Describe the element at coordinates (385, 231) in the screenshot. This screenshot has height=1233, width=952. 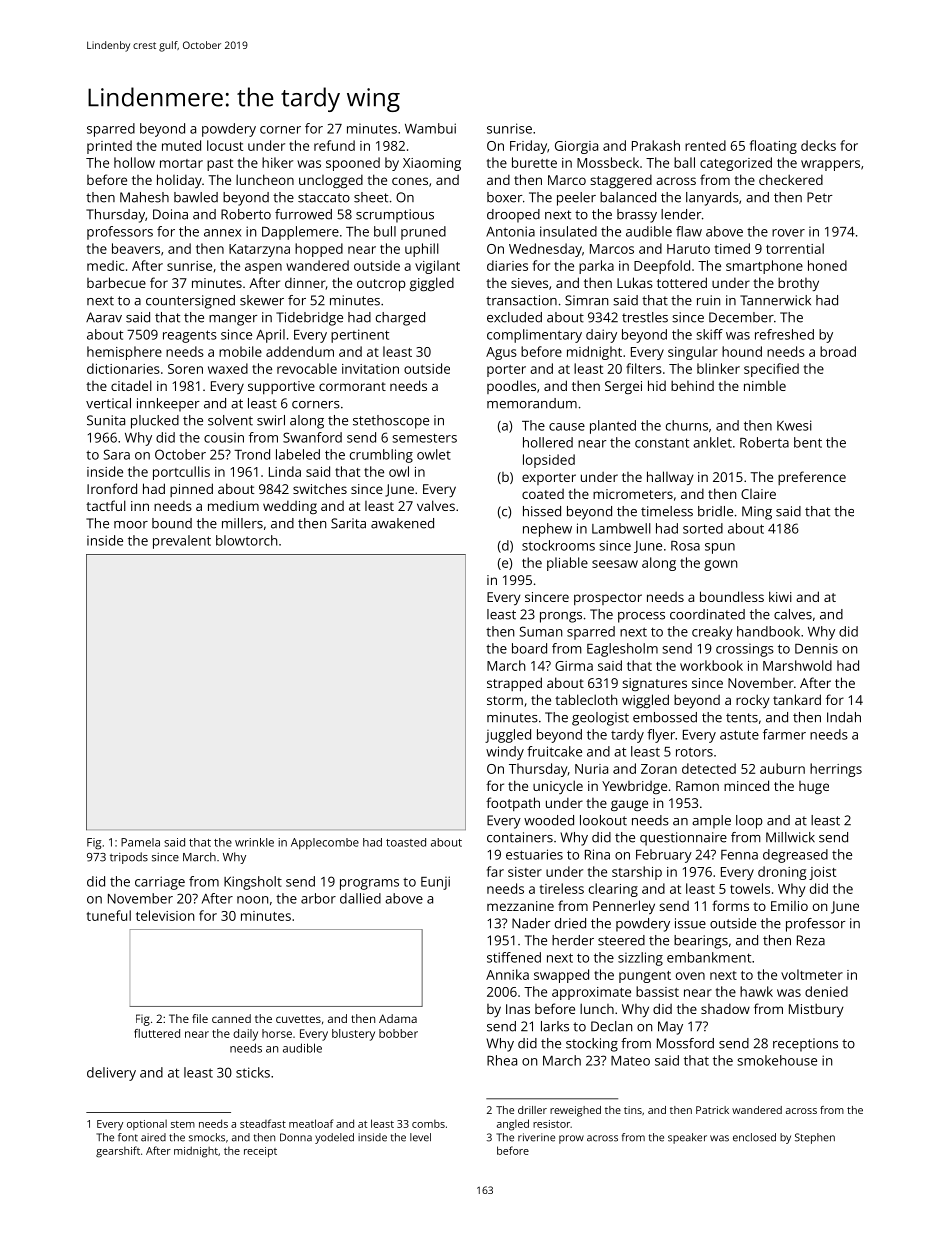
I see `bull` at that location.
